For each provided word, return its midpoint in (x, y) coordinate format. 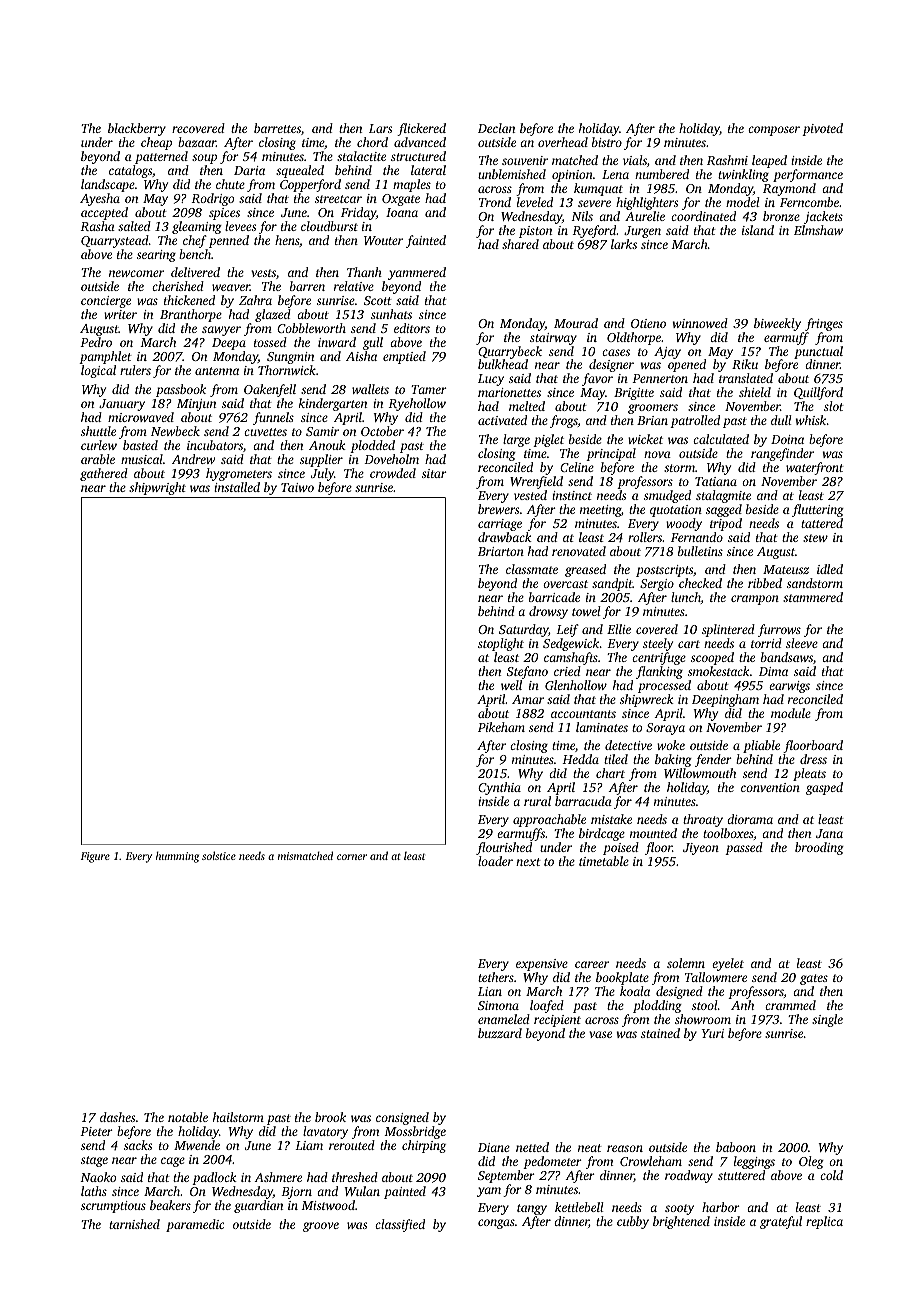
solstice (219, 855)
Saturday (523, 630)
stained (660, 1033)
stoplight (501, 644)
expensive (542, 965)
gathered (104, 474)
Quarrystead (115, 241)
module (791, 713)
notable (188, 1117)
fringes (824, 324)
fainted (426, 241)
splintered (728, 630)
